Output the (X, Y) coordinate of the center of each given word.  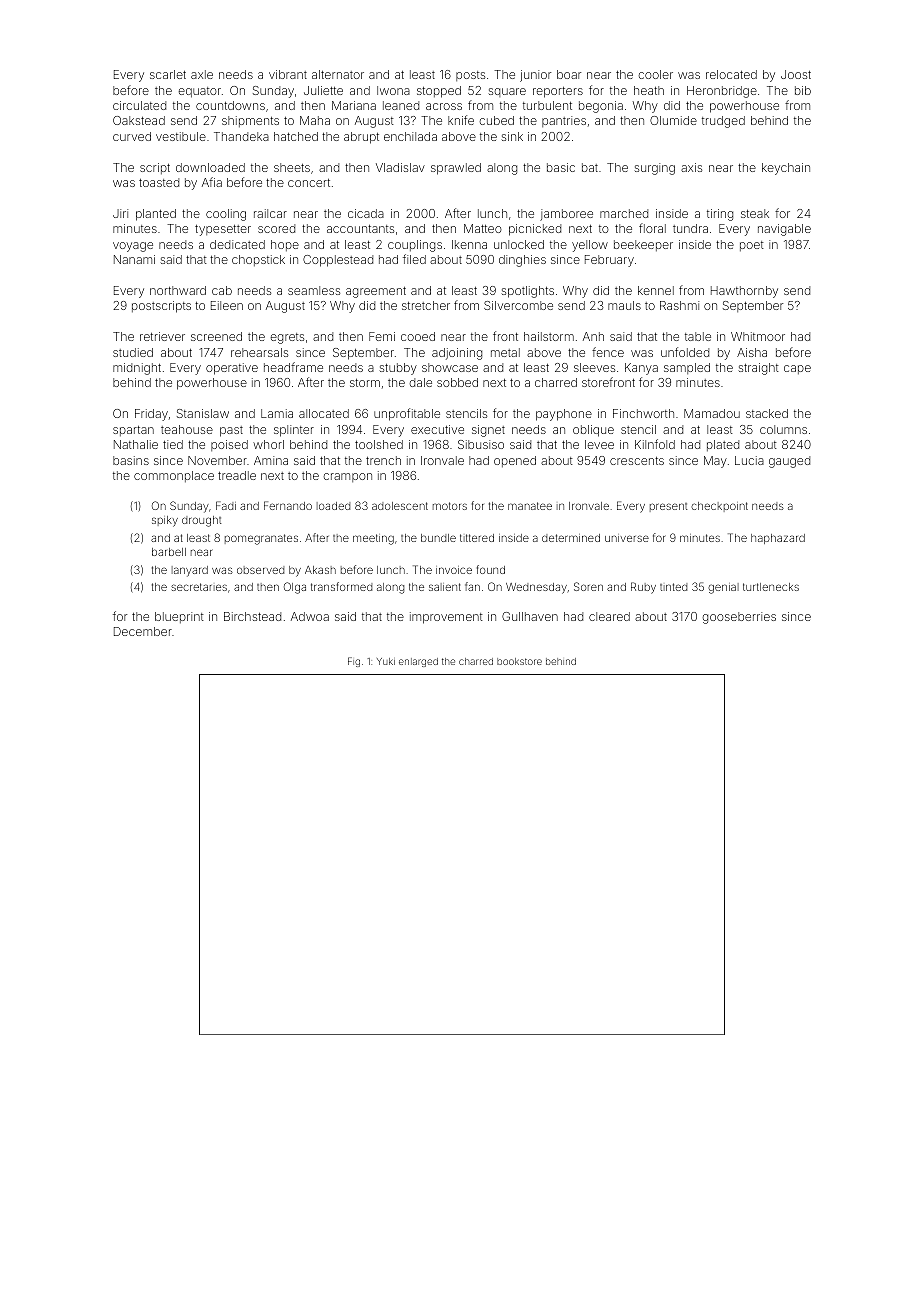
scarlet (168, 74)
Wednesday (536, 588)
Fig (354, 662)
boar (569, 74)
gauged (789, 462)
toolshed (379, 444)
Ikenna (469, 244)
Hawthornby (744, 292)
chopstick (258, 260)
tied (173, 444)
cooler (655, 74)
